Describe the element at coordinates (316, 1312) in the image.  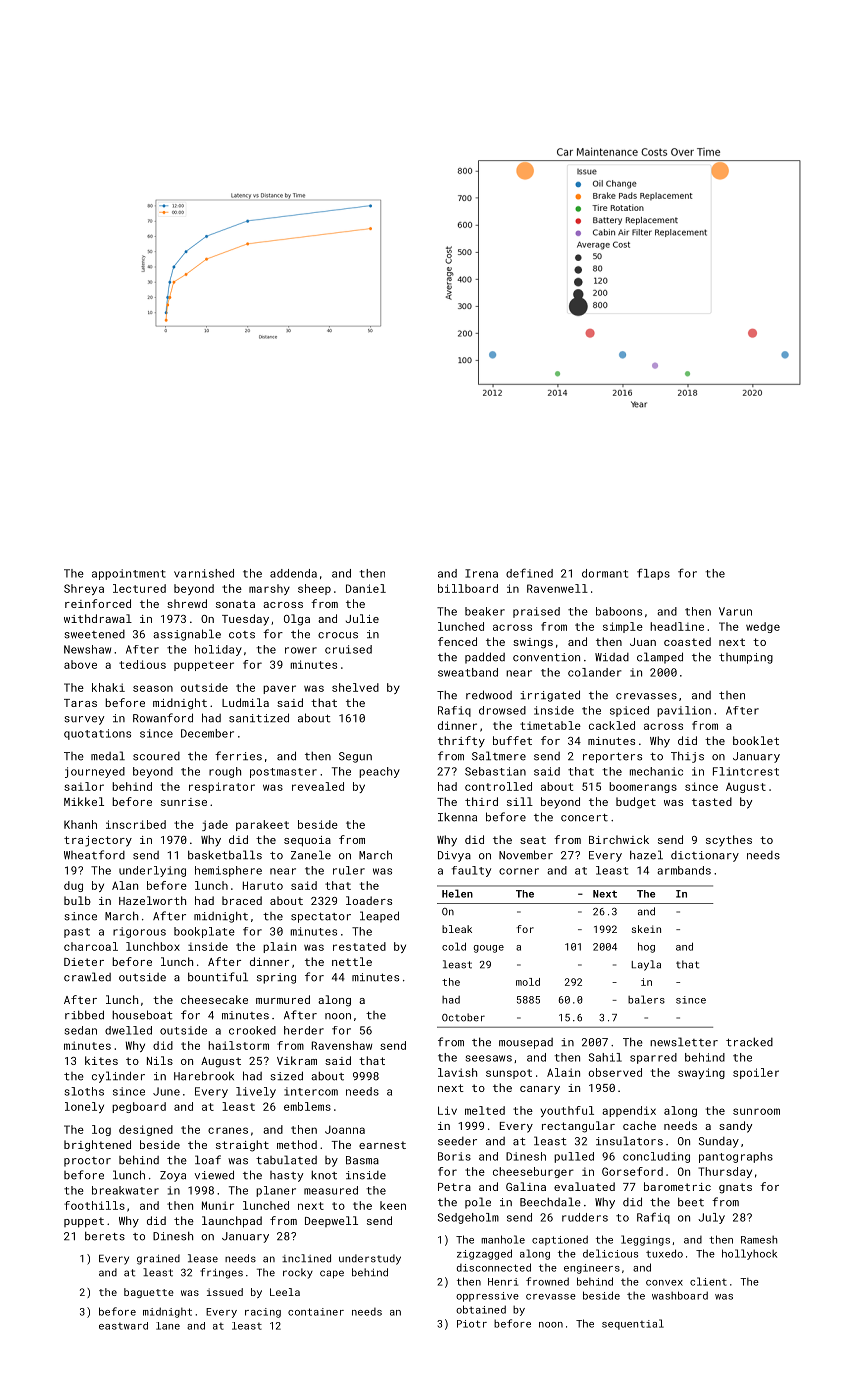
I see `container` at that location.
